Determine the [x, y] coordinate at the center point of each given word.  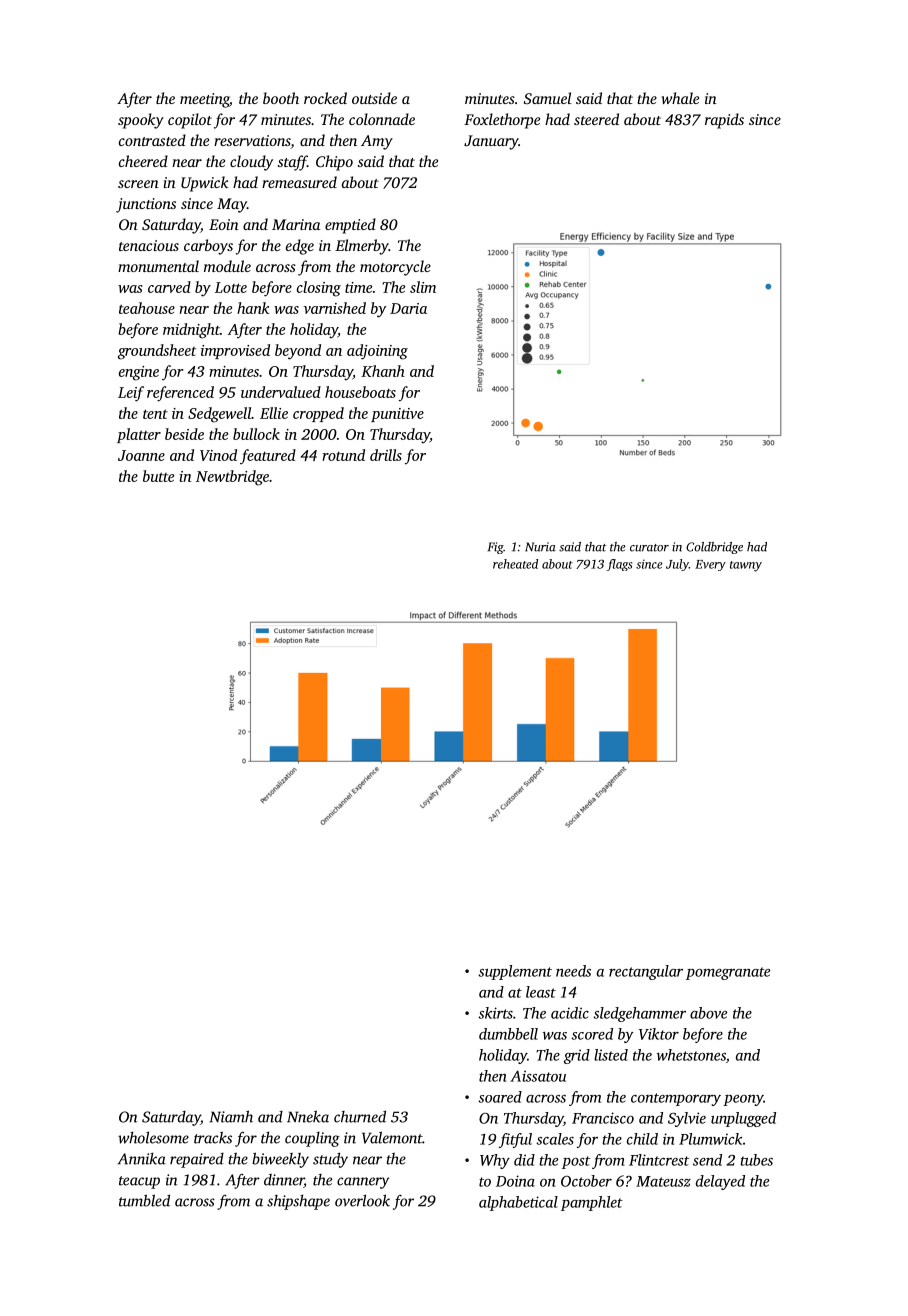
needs [573, 971]
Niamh [231, 1116]
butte [158, 476]
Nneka [308, 1116]
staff [292, 163]
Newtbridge [232, 478]
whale [680, 98]
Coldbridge [714, 548]
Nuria [540, 547]
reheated [515, 564]
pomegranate [728, 973]
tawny [746, 566]
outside [374, 98]
